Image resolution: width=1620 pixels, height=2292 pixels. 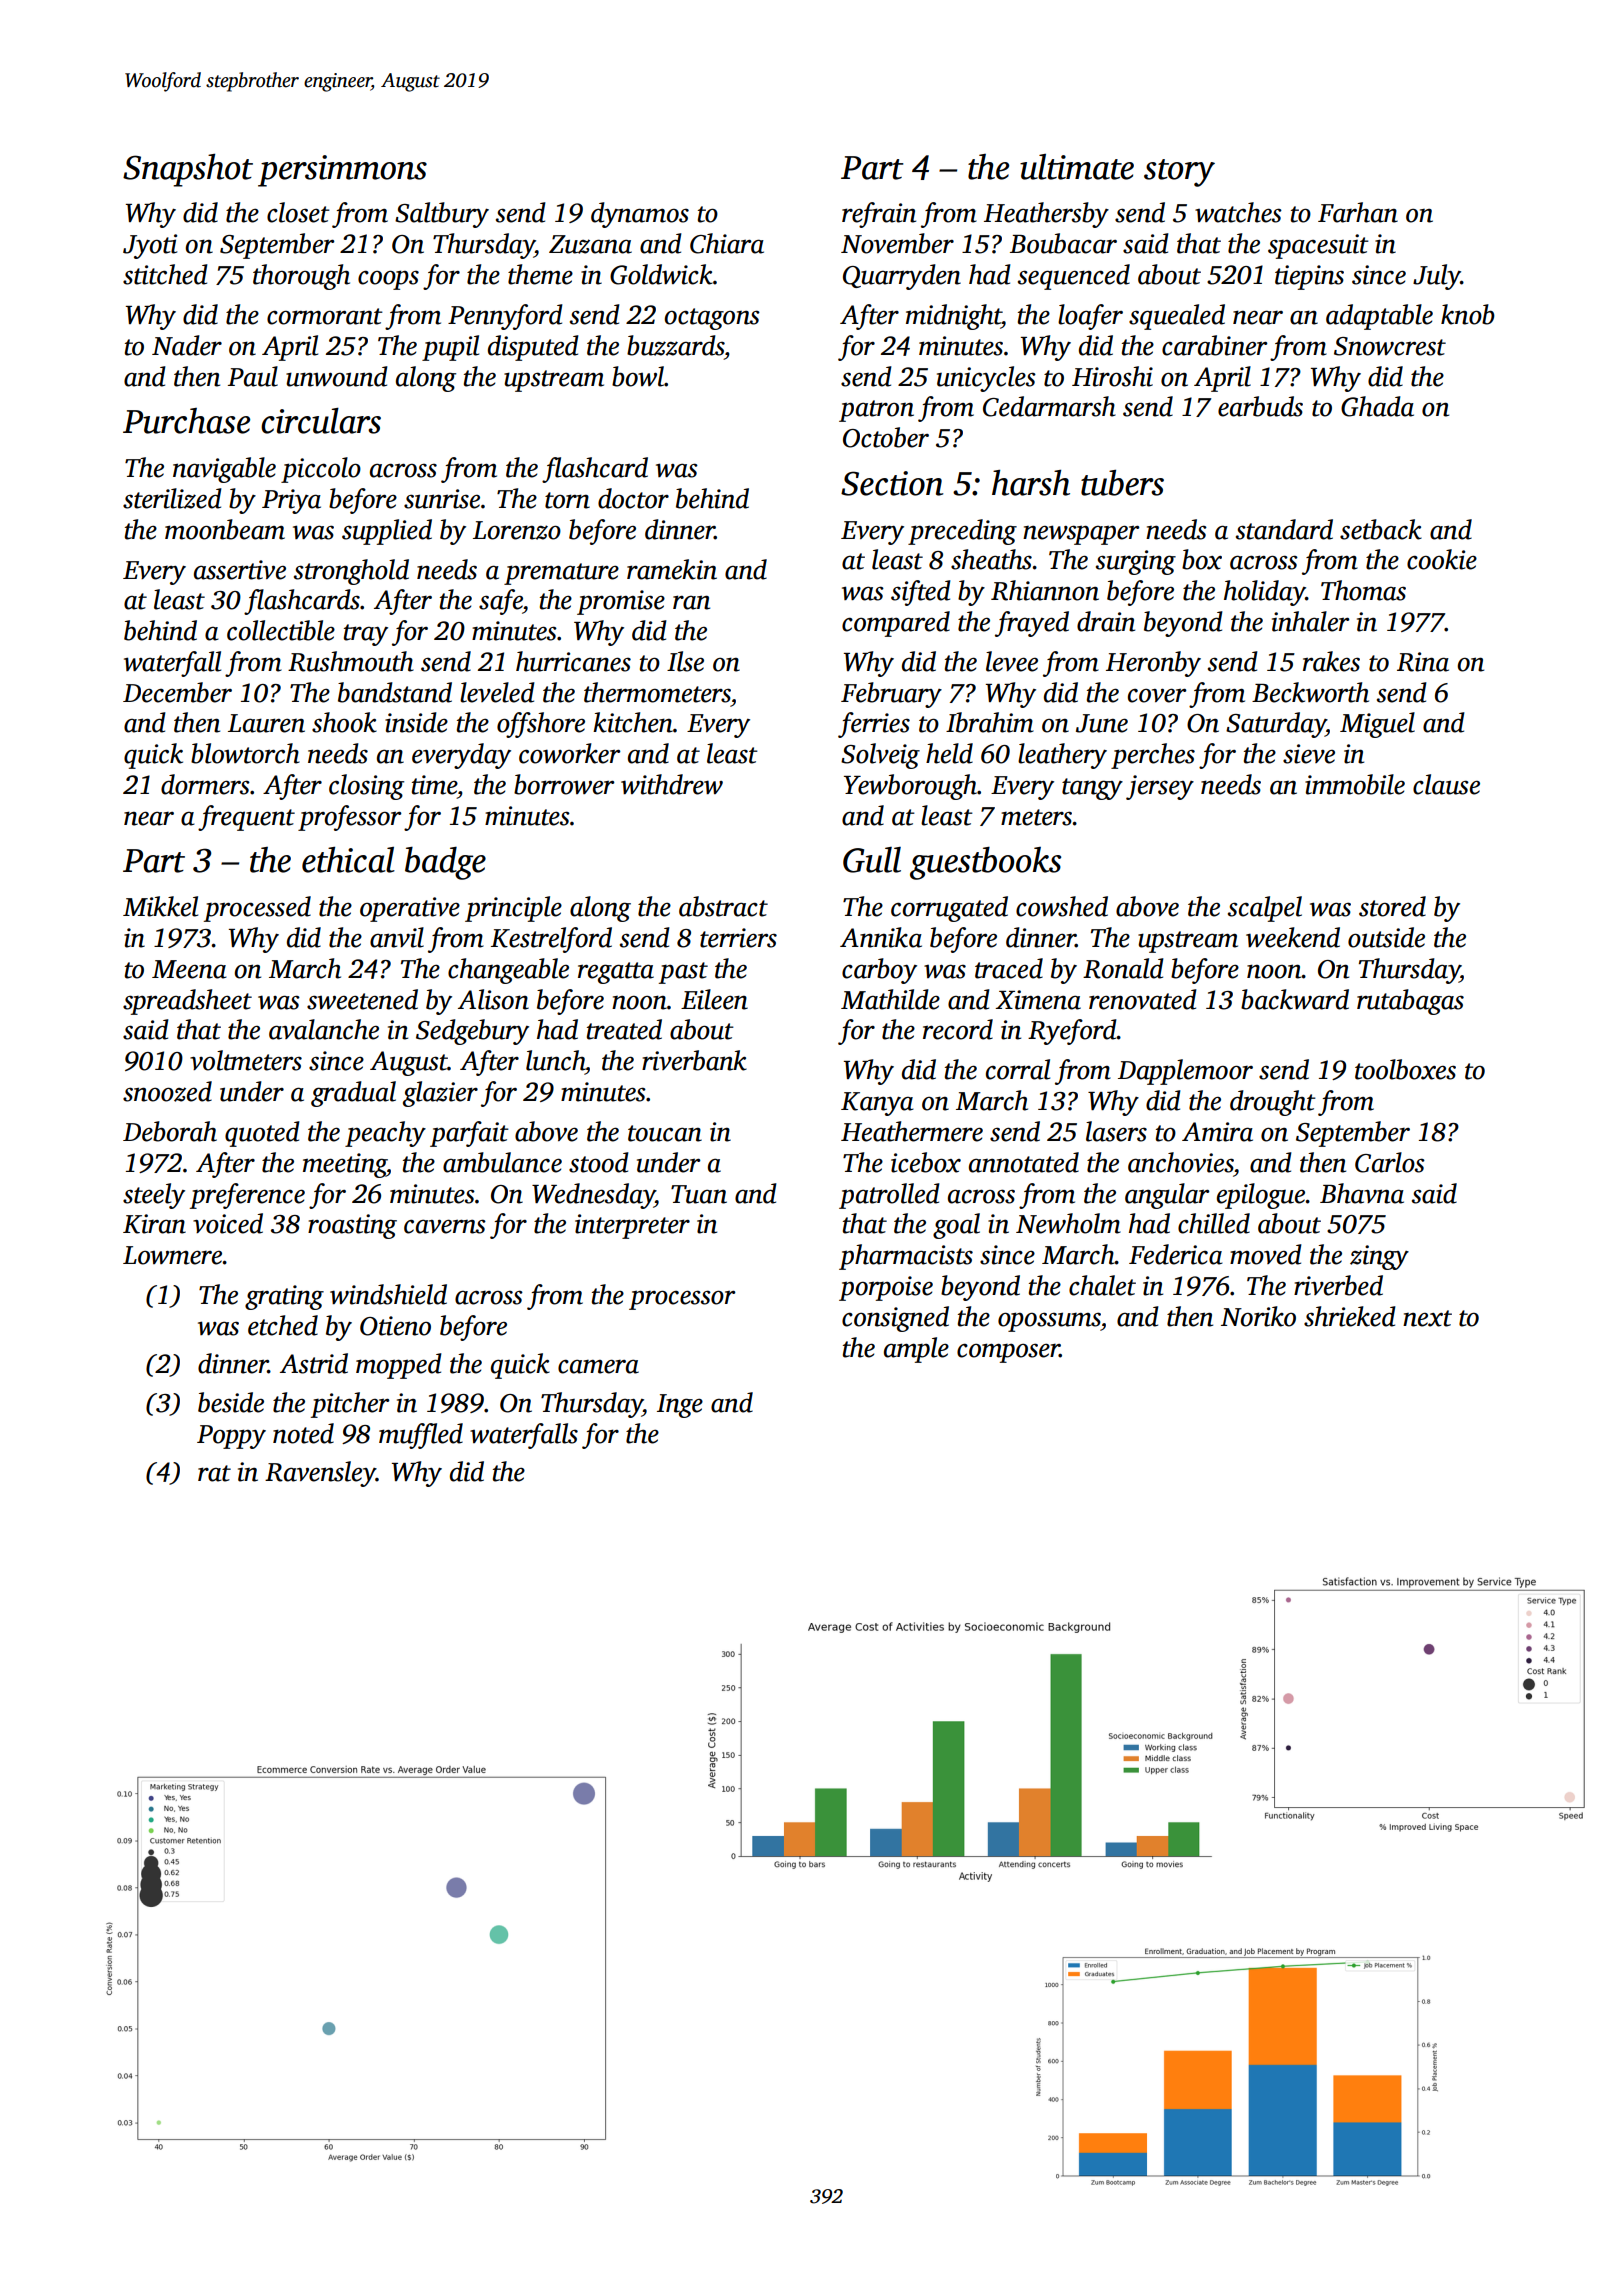 I want to click on guestbooks, so click(x=985, y=863).
